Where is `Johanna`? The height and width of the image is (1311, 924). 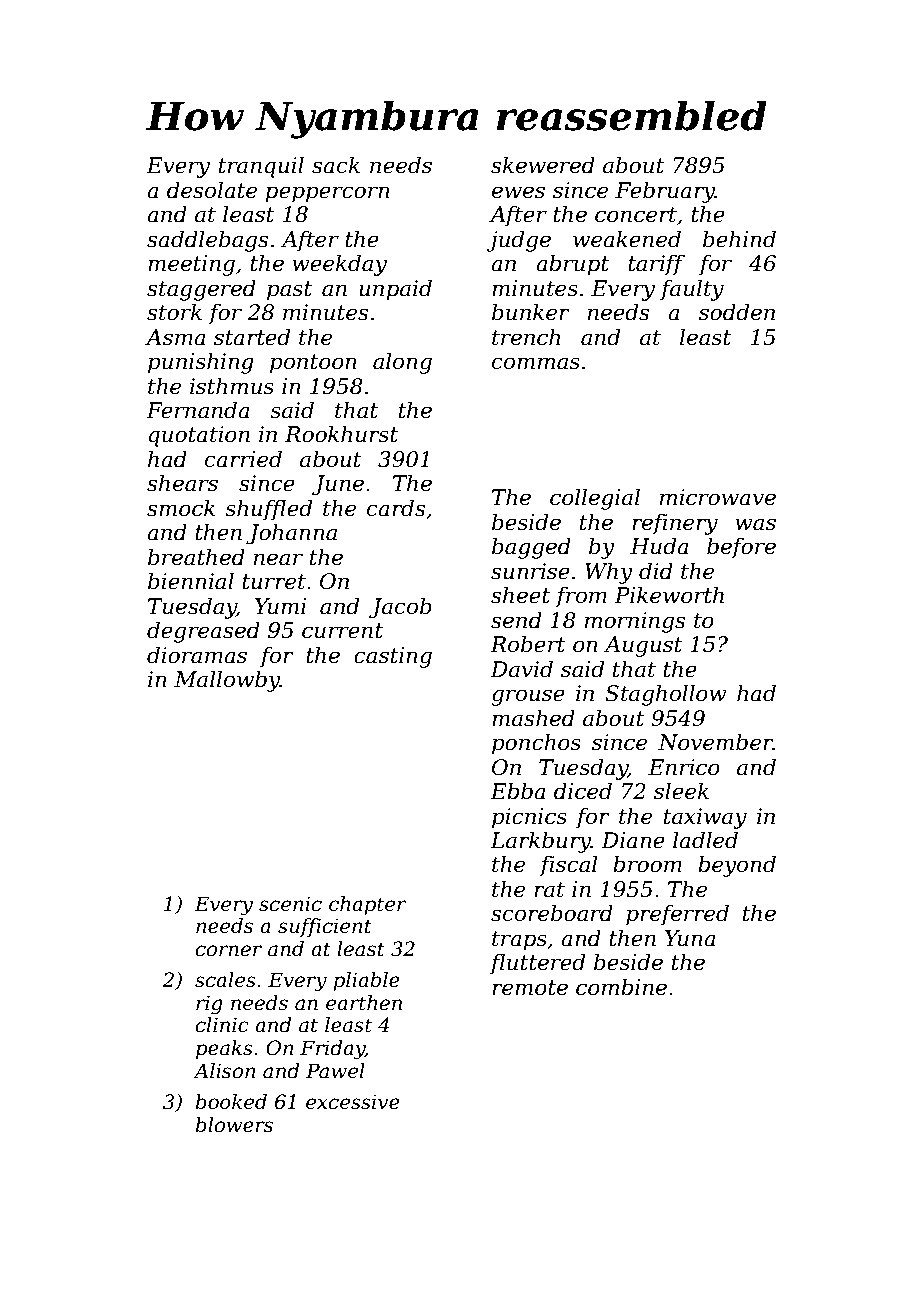 Johanna is located at coordinates (291, 534).
